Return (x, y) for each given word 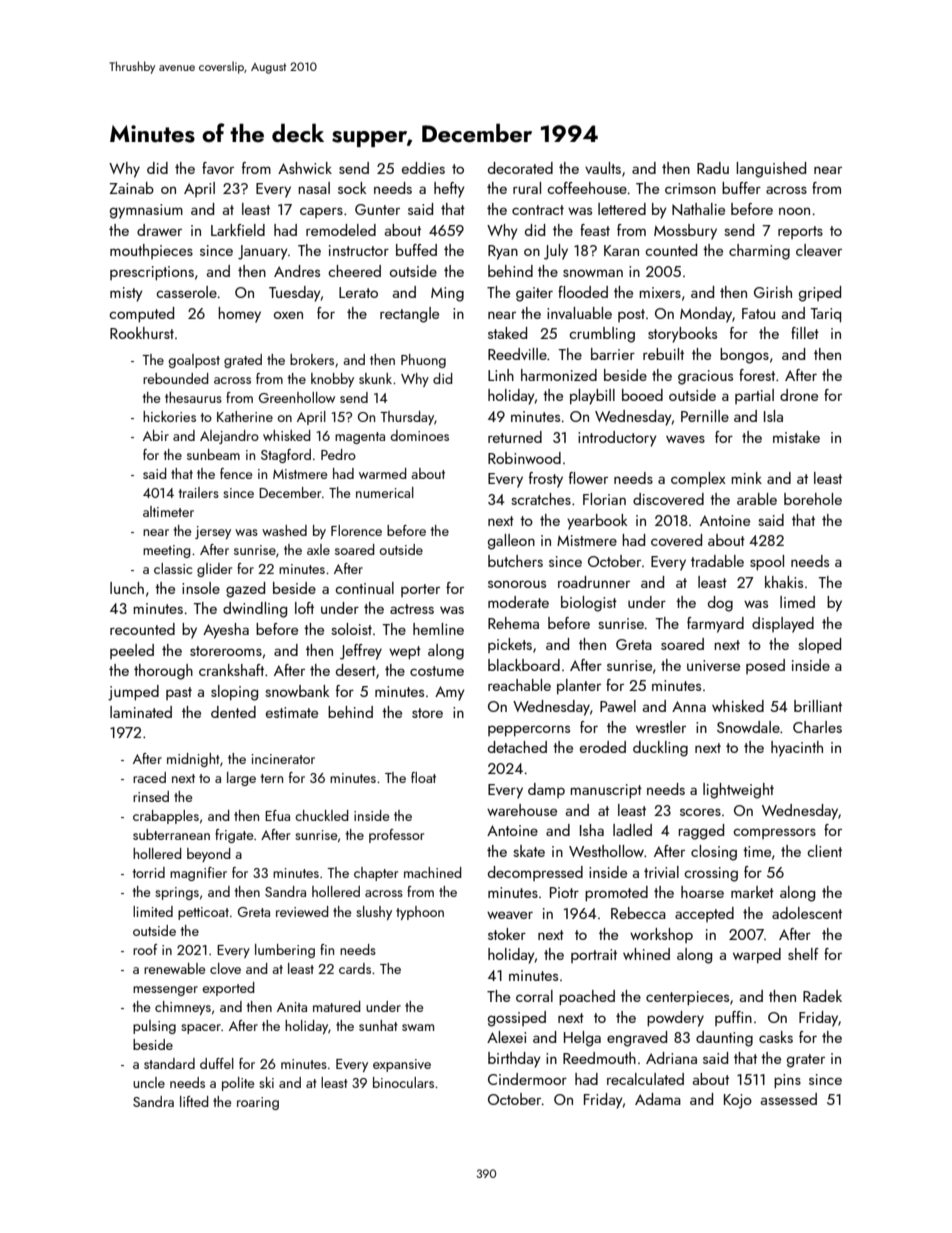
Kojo (738, 1101)
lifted (194, 1101)
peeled (132, 651)
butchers (515, 561)
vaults (603, 168)
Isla (773, 416)
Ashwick (305, 168)
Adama (658, 1099)
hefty (449, 190)
